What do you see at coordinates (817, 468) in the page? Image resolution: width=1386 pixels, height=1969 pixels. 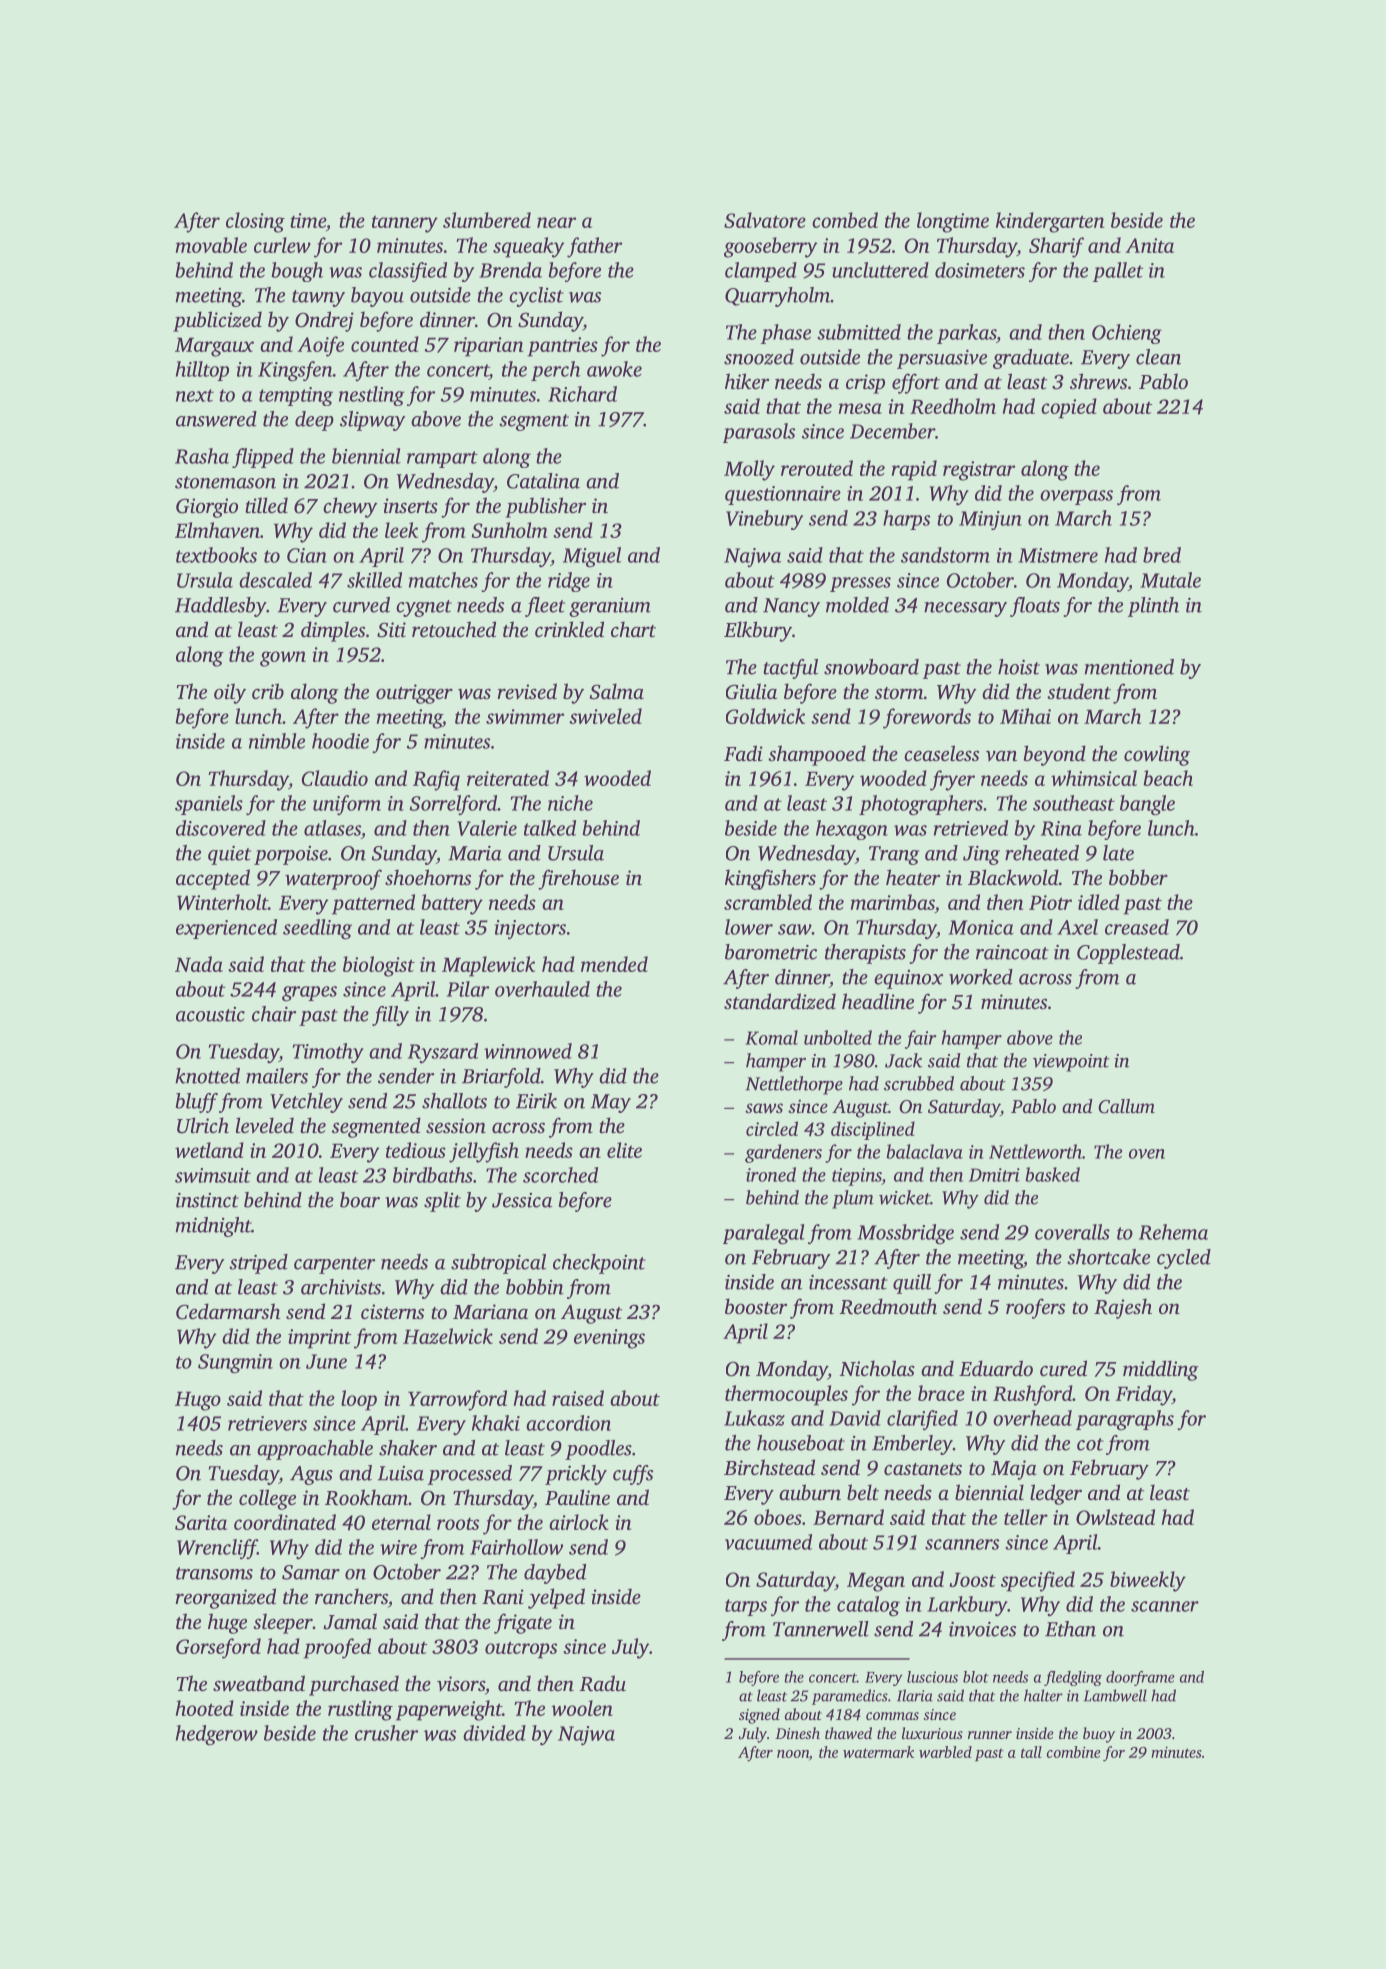 I see `rerouted` at bounding box center [817, 468].
